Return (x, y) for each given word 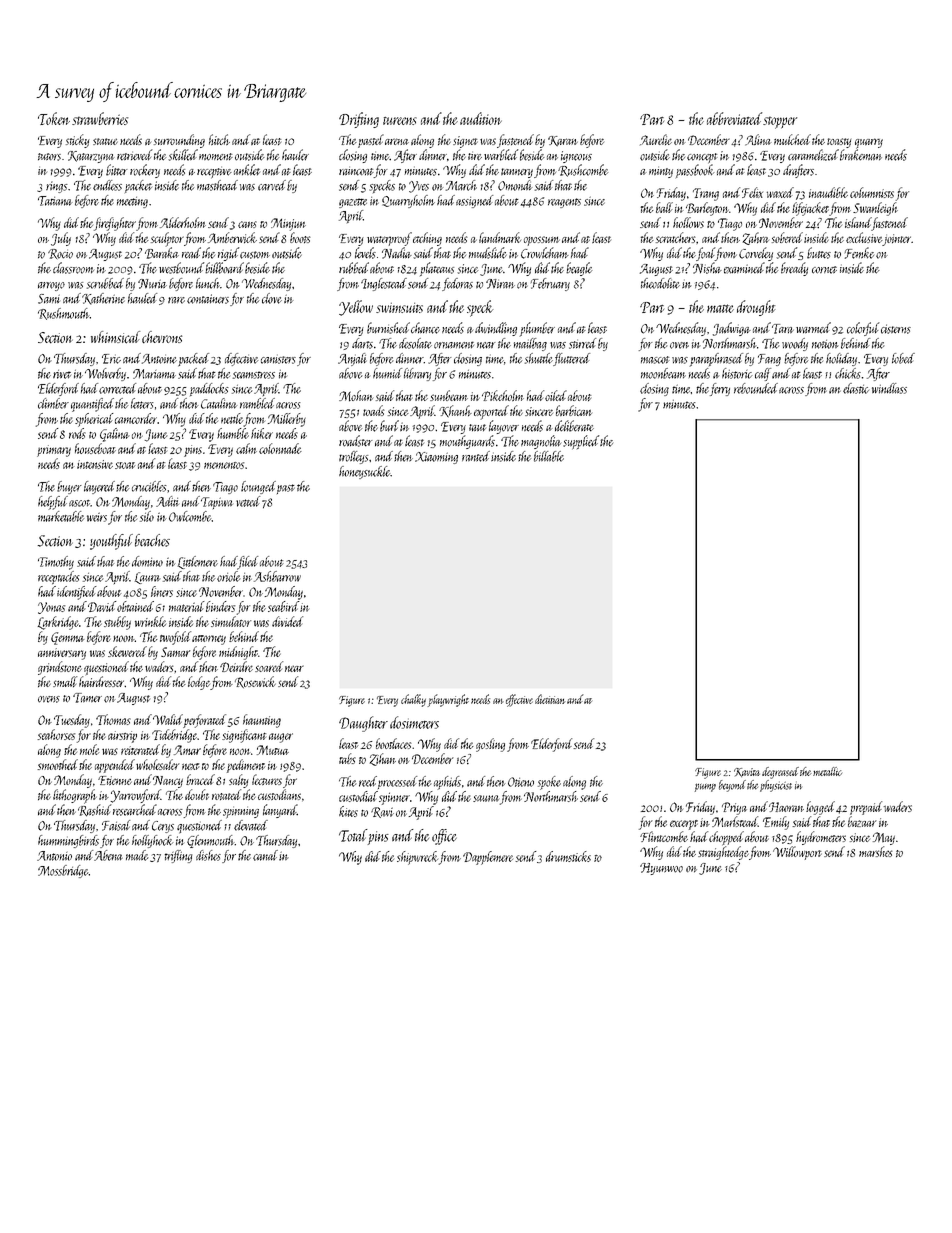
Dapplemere (488, 858)
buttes (819, 253)
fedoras (457, 284)
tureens (400, 121)
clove (272, 298)
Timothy (56, 563)
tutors (49, 157)
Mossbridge (63, 871)
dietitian (550, 699)
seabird (284, 606)
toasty (839, 143)
